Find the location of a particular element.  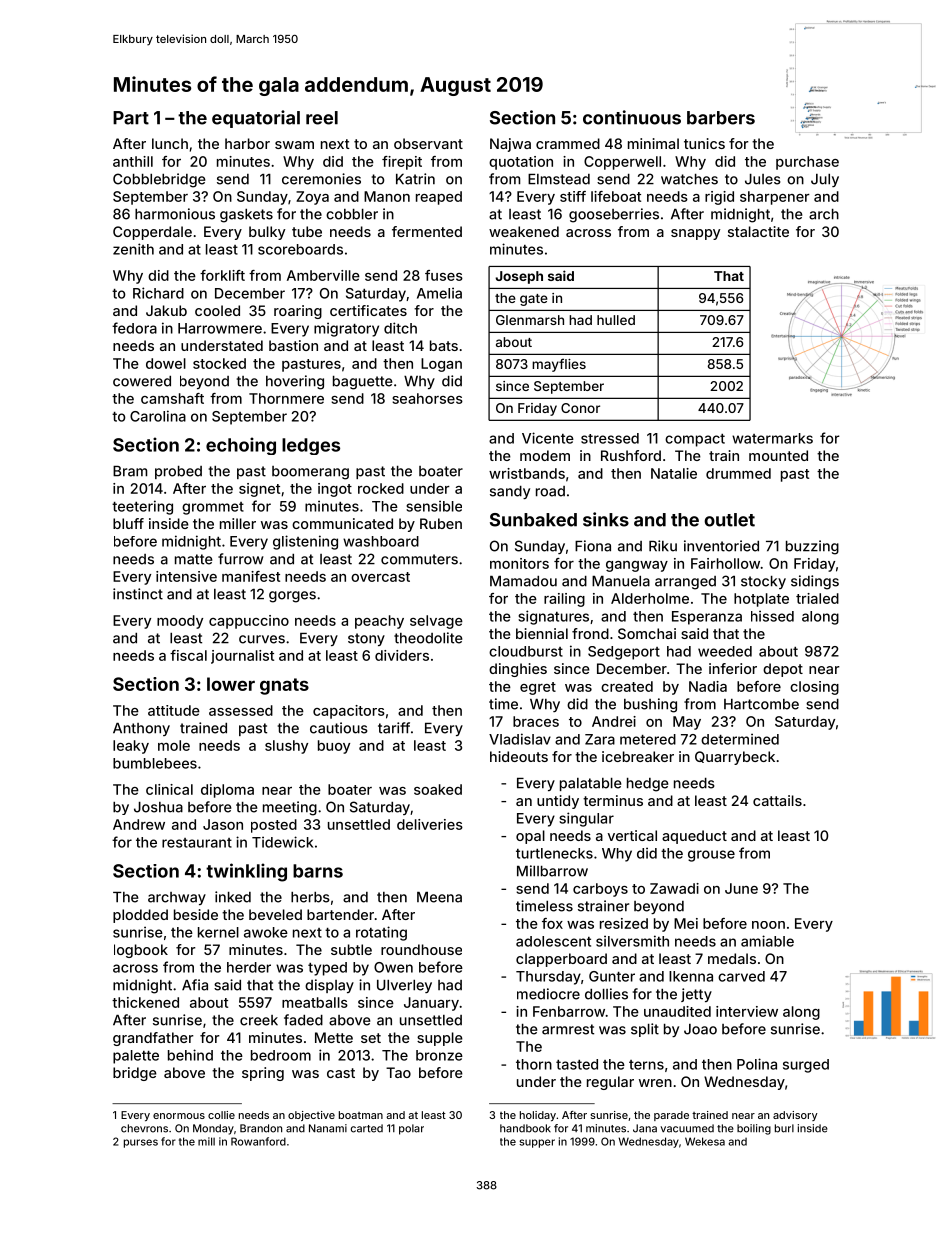

purses is located at coordinates (141, 1143).
